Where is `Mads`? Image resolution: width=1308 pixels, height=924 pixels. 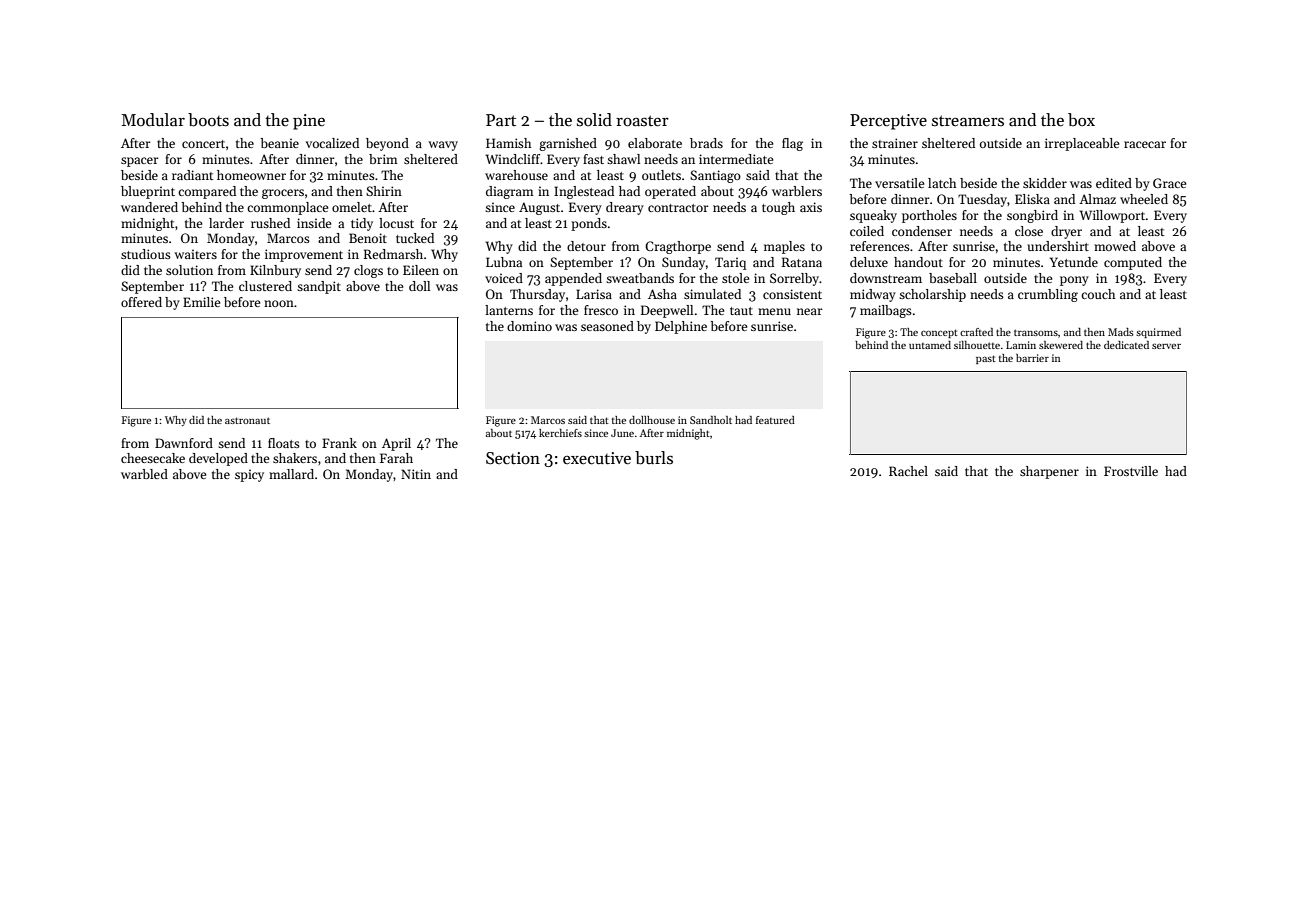 Mads is located at coordinates (1121, 332).
